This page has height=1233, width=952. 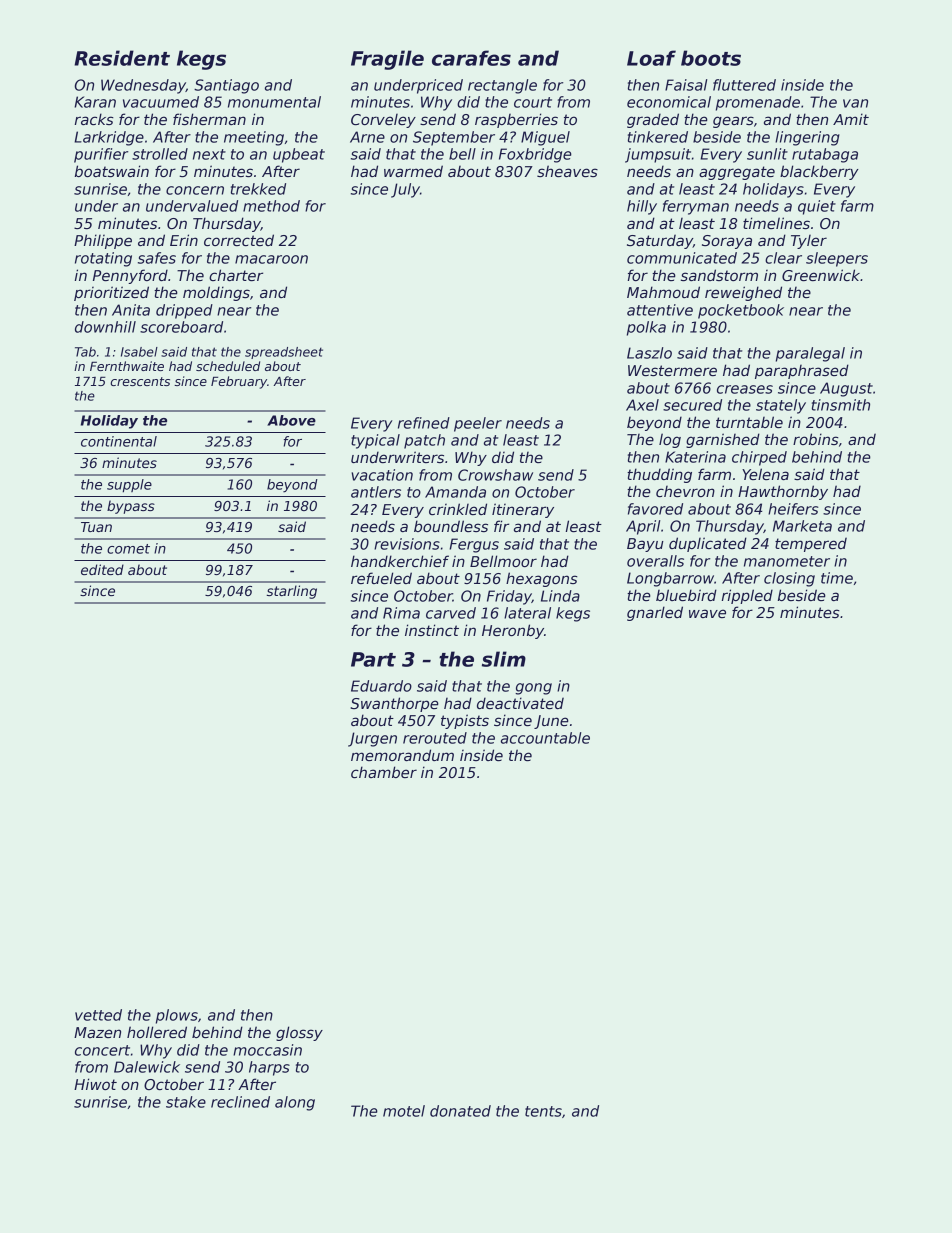 What do you see at coordinates (401, 613) in the page?
I see `Rima` at bounding box center [401, 613].
